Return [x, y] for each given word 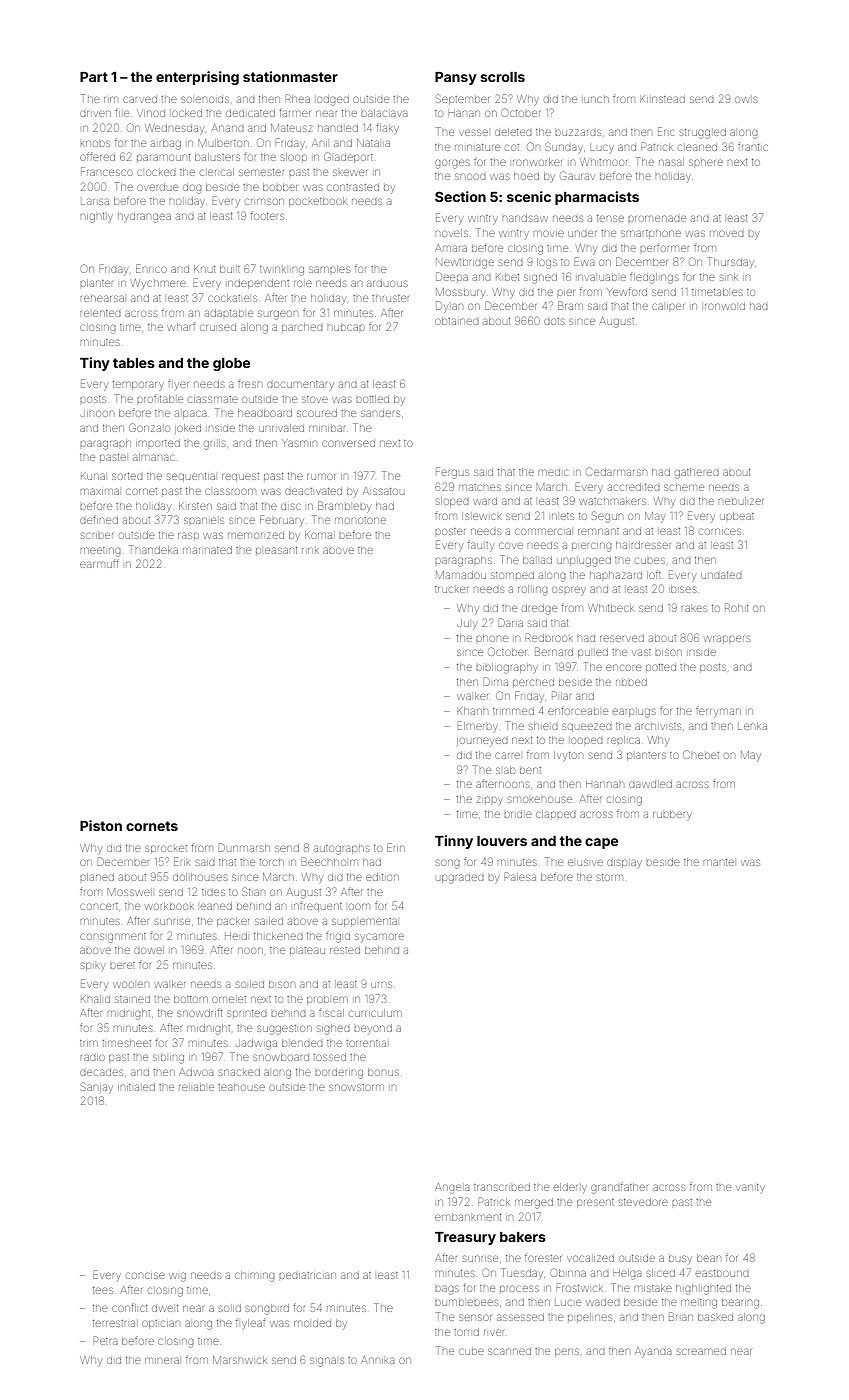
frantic [753, 147]
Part [94, 77]
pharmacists [597, 198]
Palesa [520, 876]
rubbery [672, 814]
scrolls [502, 77]
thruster [390, 298]
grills [215, 444]
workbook [169, 906]
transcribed [502, 1187]
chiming [254, 1276]
